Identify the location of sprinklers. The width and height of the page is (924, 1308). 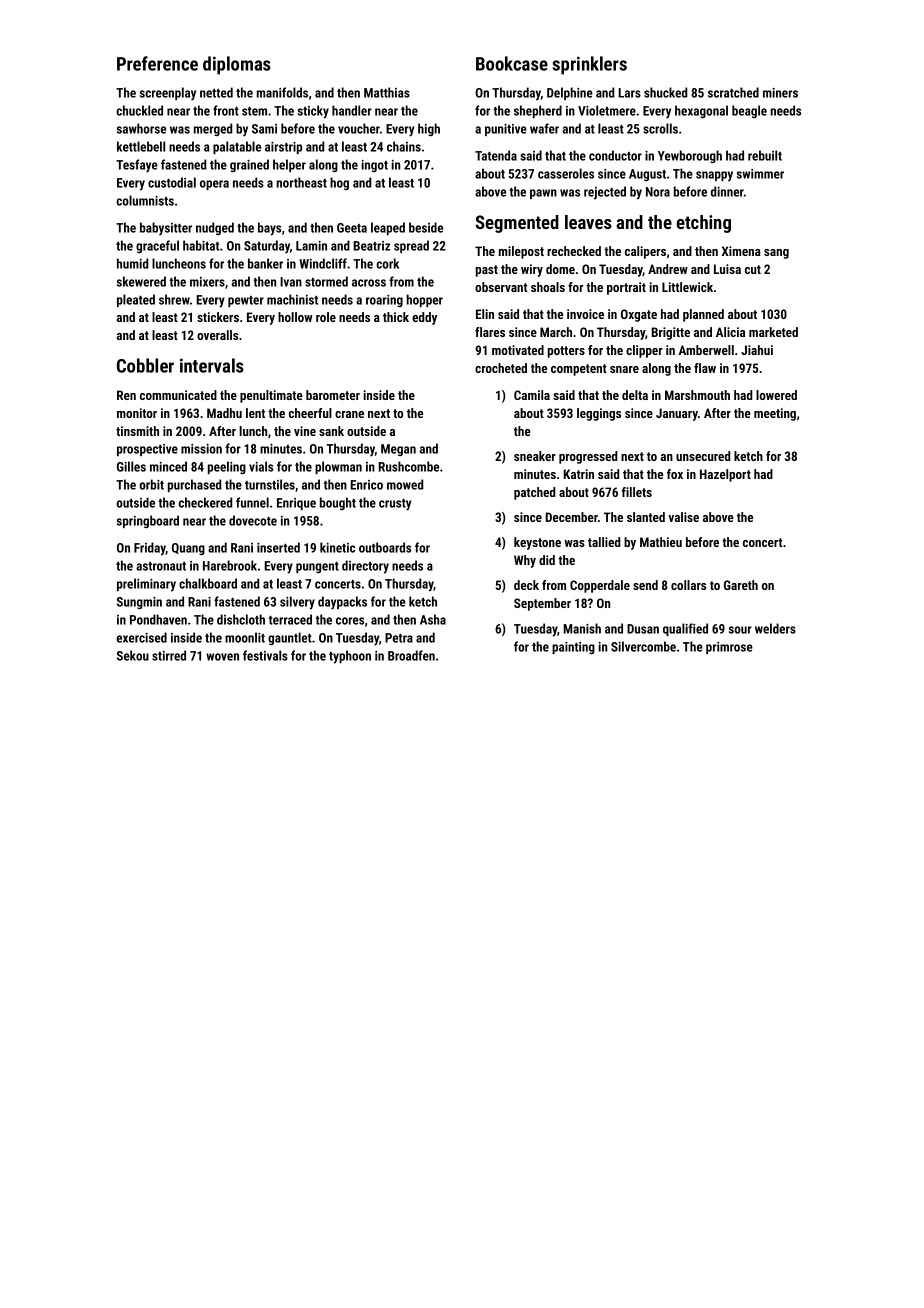
(590, 65).
